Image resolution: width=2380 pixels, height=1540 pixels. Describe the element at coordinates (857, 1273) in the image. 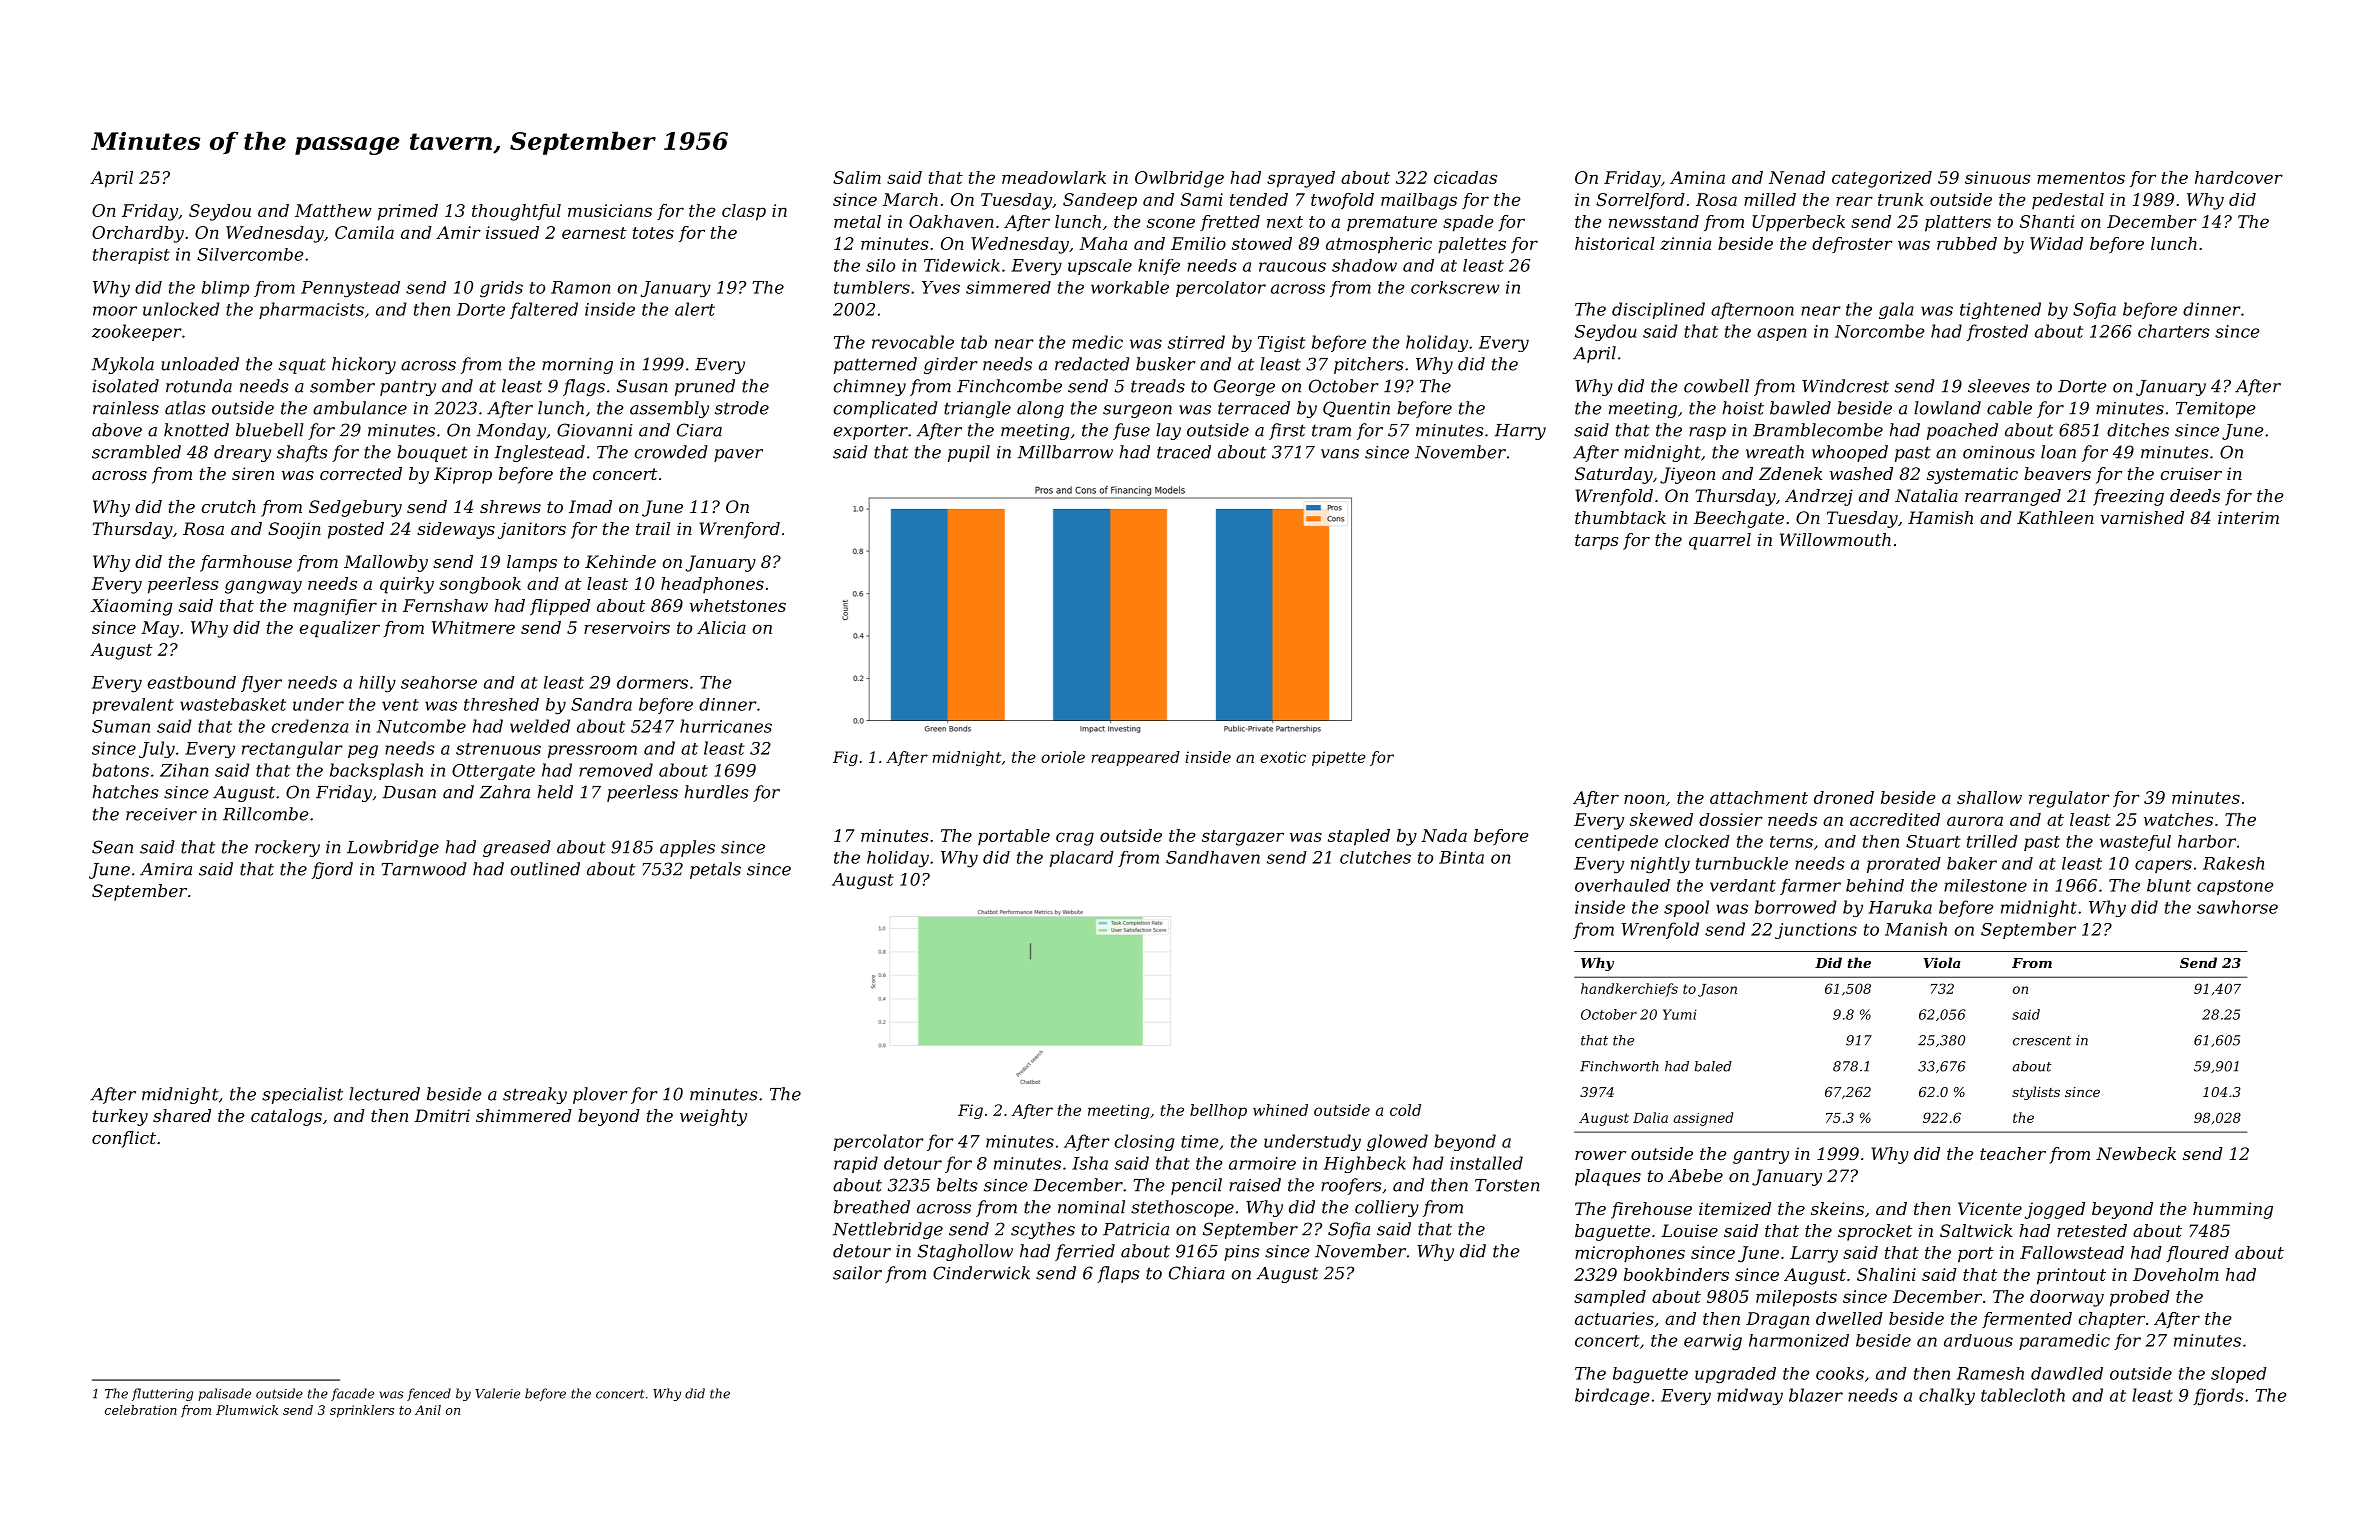

I see `sailor` at that location.
